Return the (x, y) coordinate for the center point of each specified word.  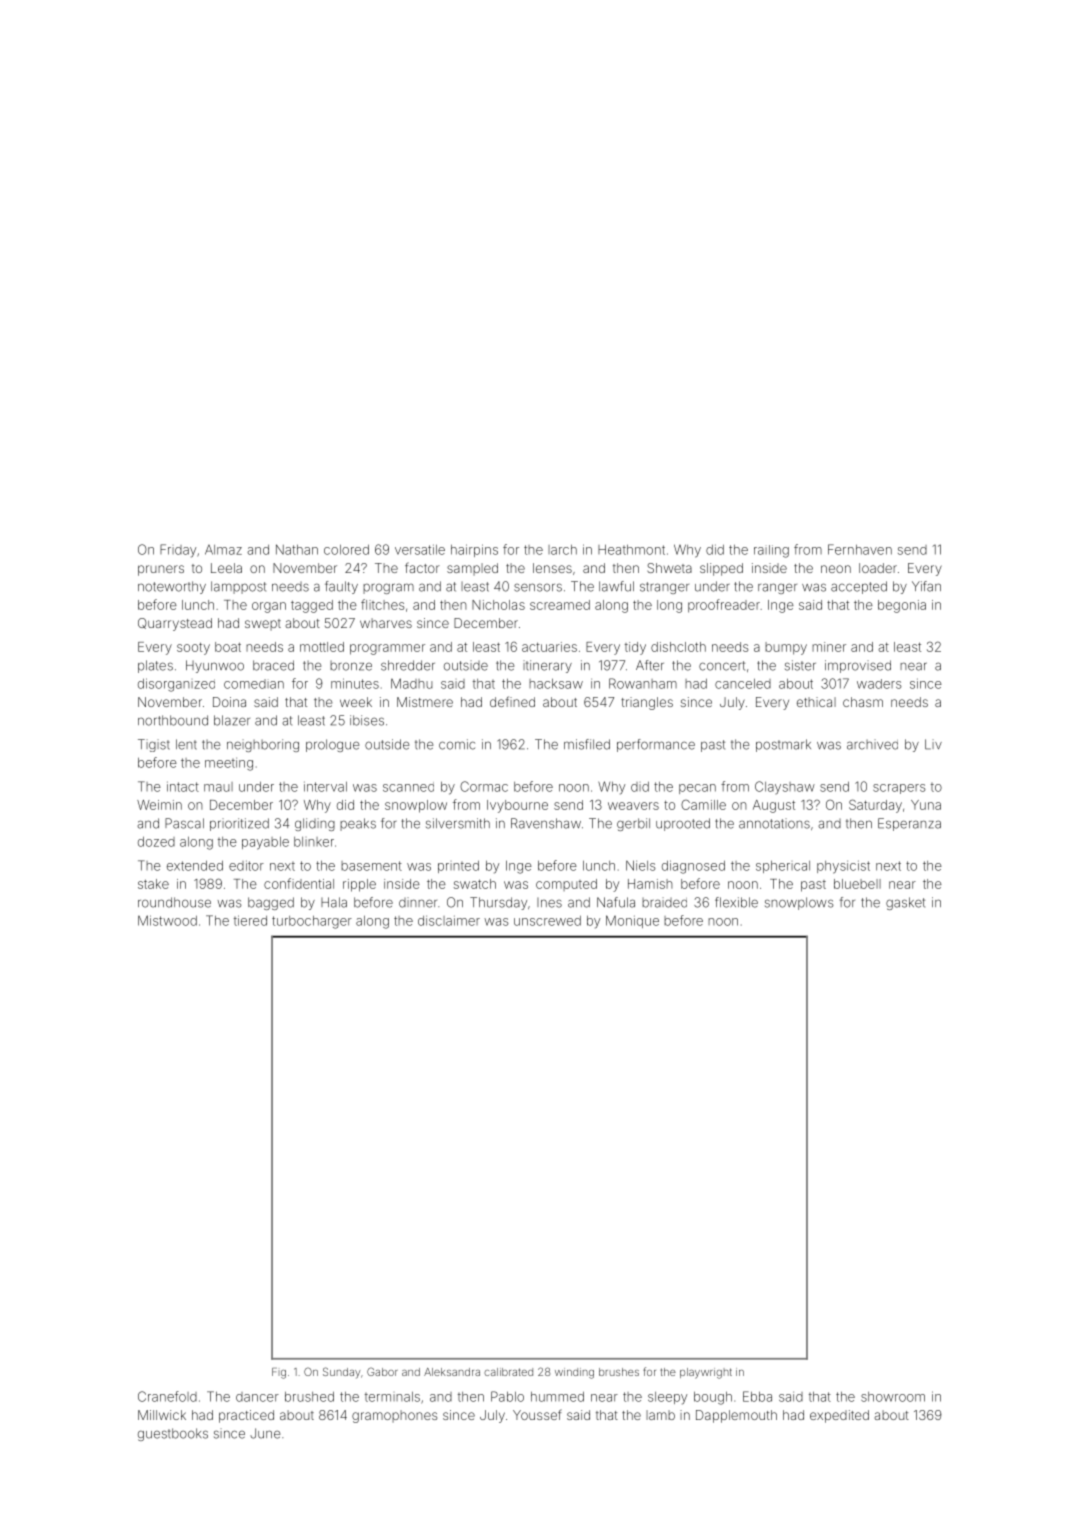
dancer (257, 1397)
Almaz (223, 550)
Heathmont (631, 549)
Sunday (341, 1373)
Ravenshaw (546, 823)
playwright (706, 1373)
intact (183, 786)
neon (836, 569)
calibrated (508, 1372)
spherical (783, 867)
